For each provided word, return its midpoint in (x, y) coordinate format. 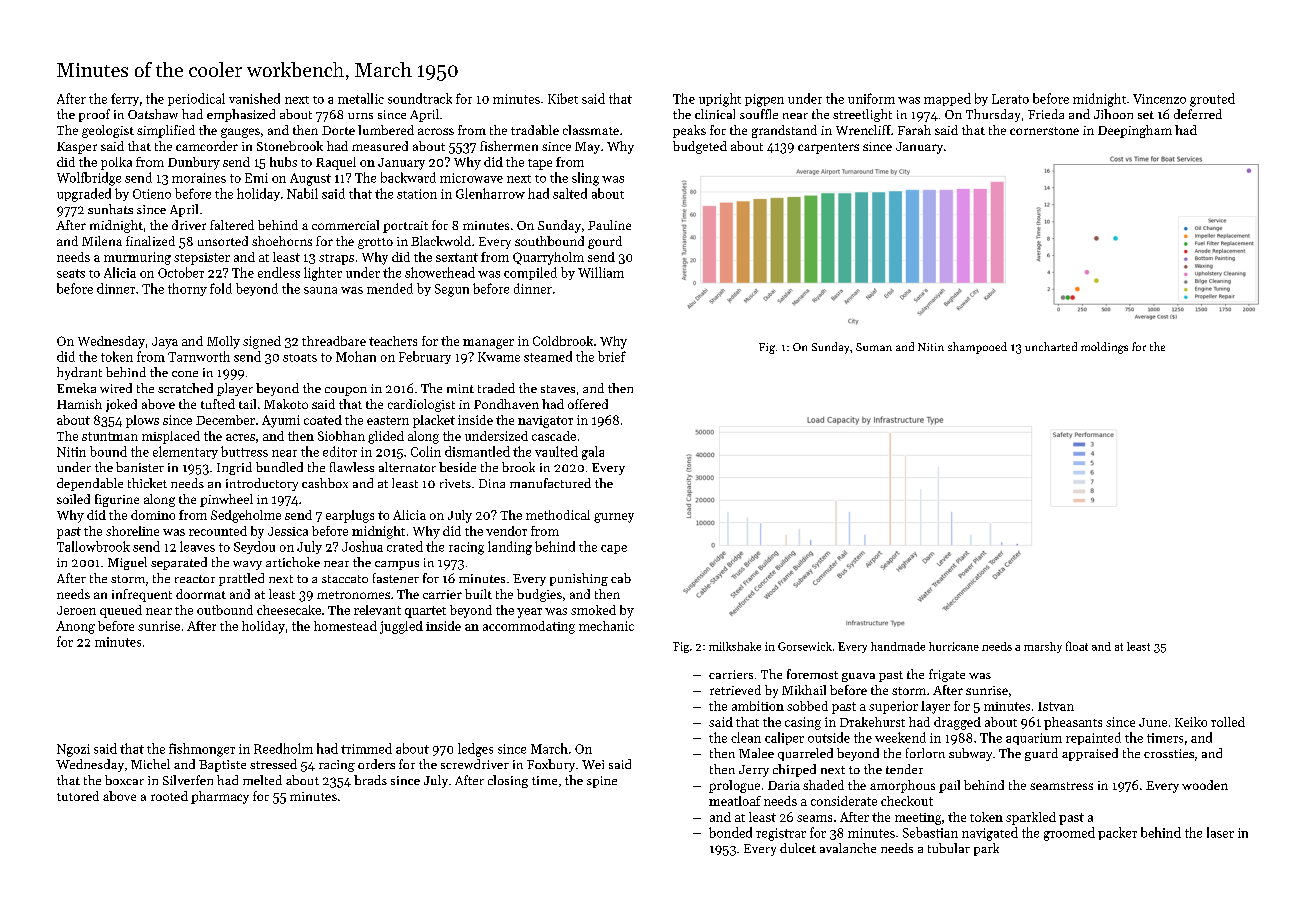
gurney (614, 518)
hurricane (954, 646)
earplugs (350, 516)
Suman (874, 347)
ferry (125, 99)
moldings (1104, 348)
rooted (169, 796)
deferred (1198, 114)
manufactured (550, 483)
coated (323, 420)
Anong (75, 627)
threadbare (334, 341)
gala (593, 453)
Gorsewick (805, 646)
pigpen (764, 100)
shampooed (977, 348)
